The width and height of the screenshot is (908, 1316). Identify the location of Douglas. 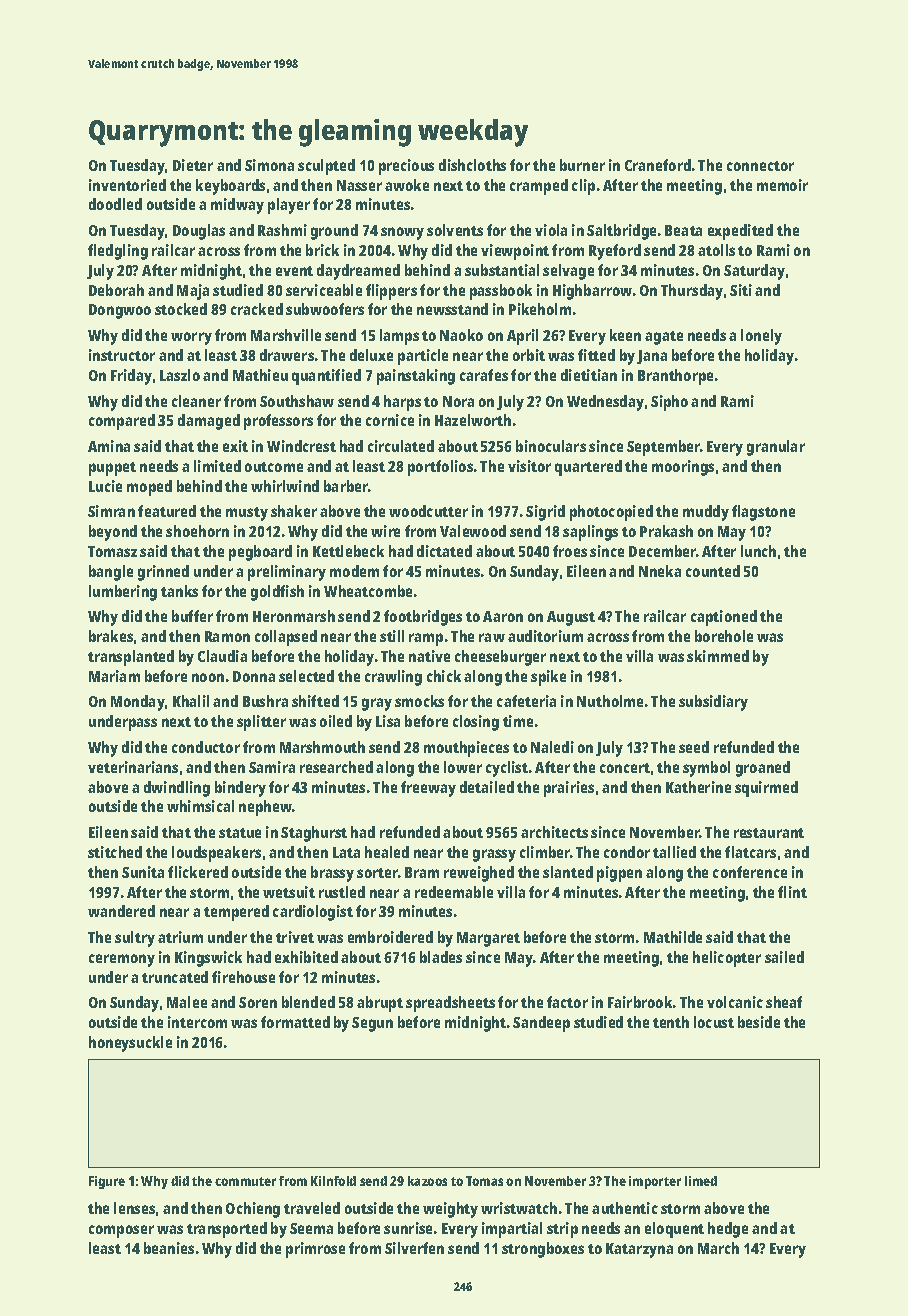
(199, 232).
